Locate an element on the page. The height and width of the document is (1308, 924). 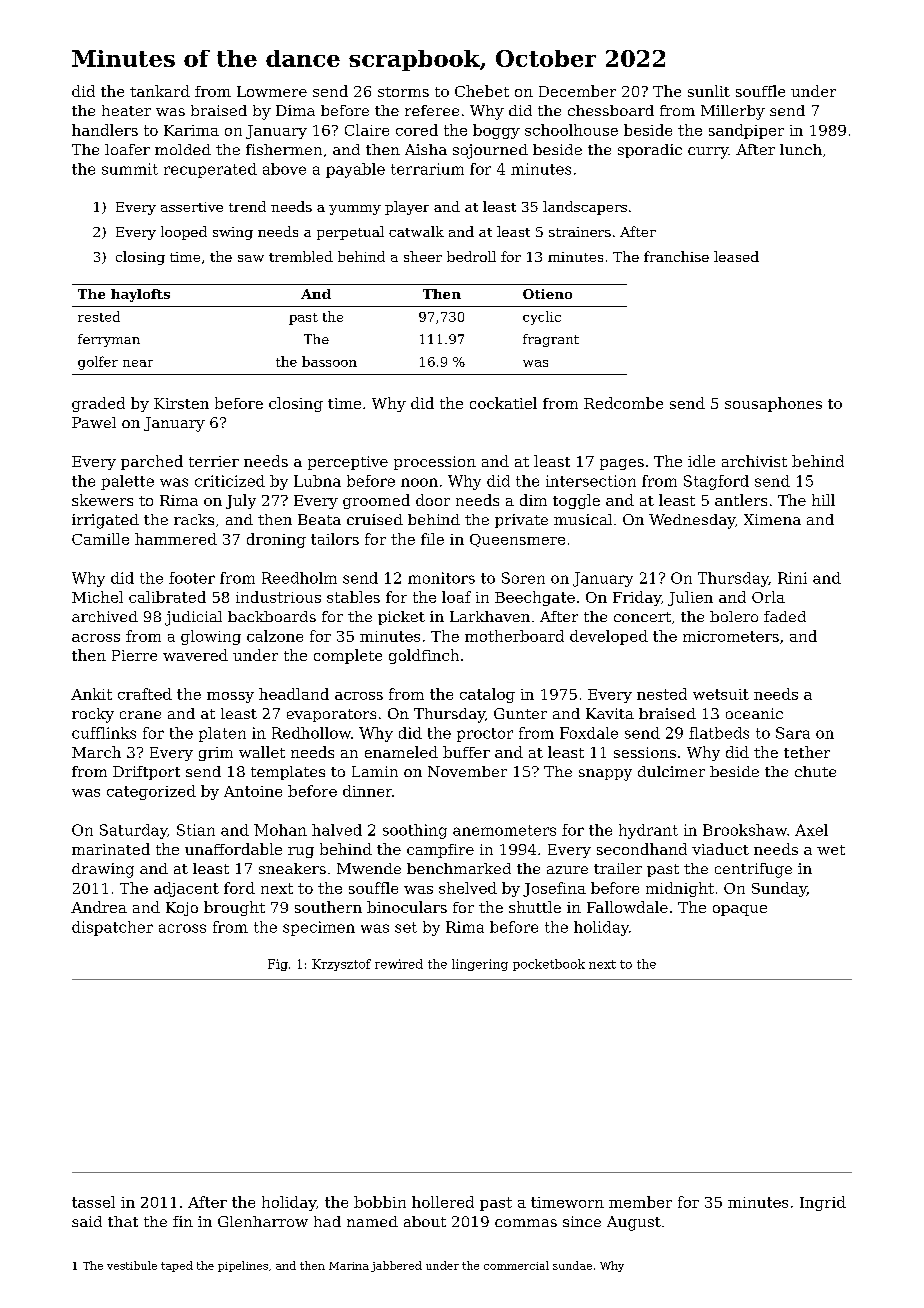
haylofts is located at coordinates (140, 295).
